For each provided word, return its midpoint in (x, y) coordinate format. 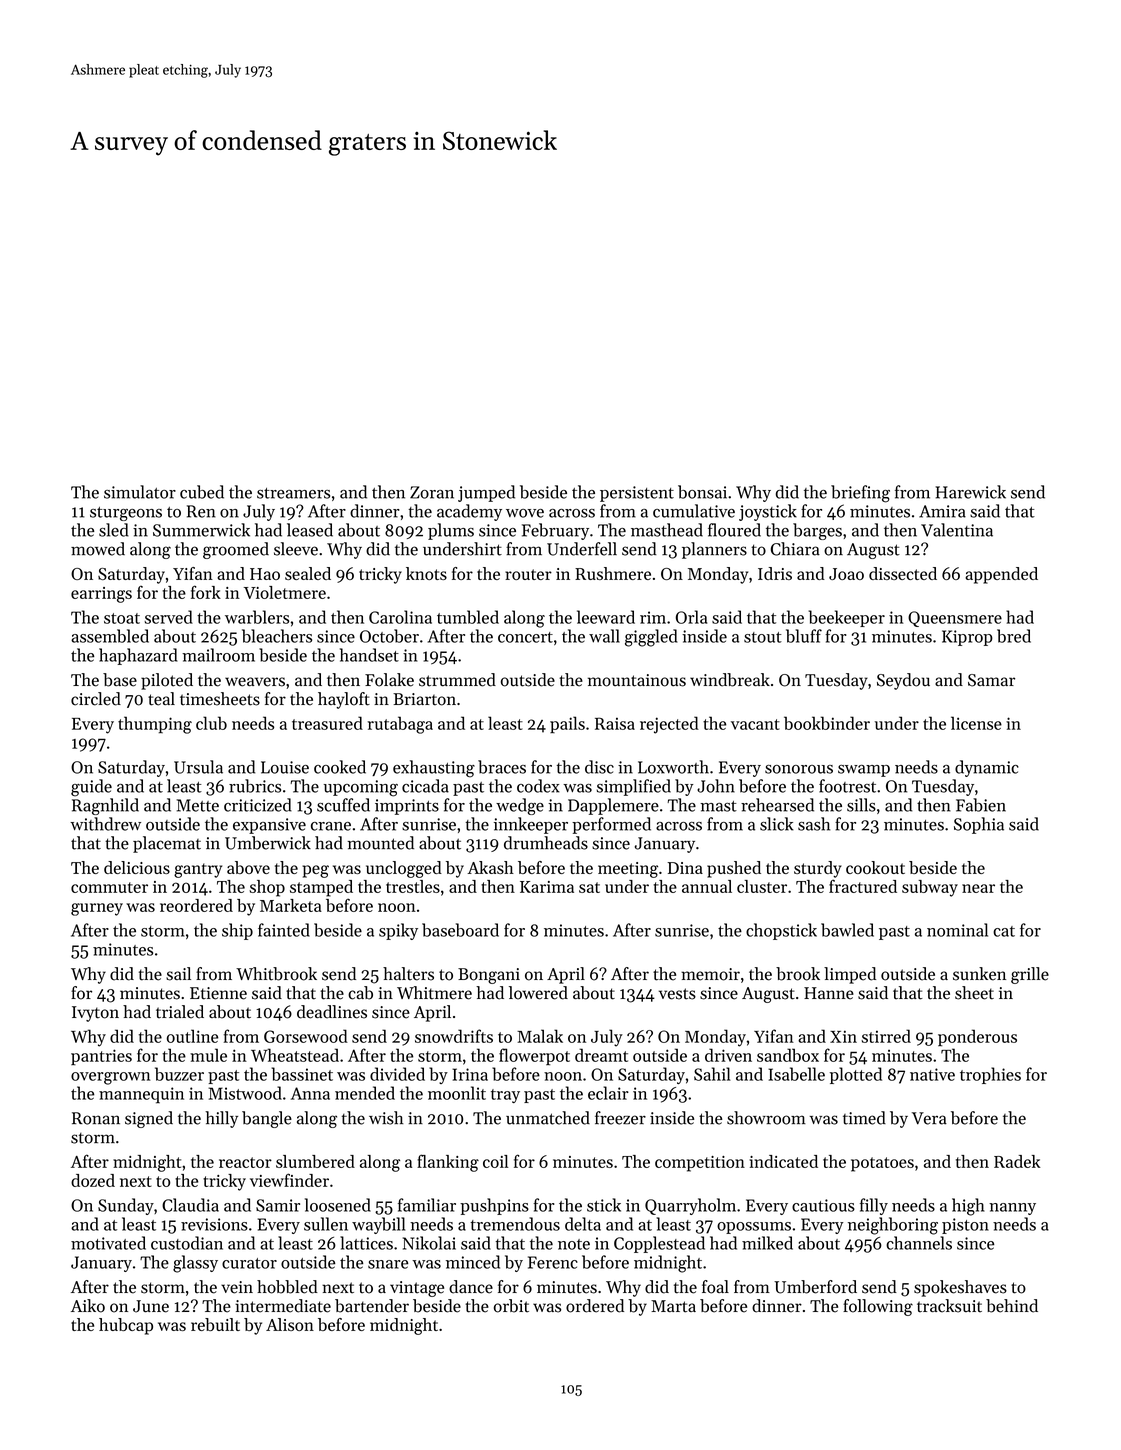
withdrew (105, 824)
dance (471, 1287)
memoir (710, 974)
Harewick (970, 492)
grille (1030, 975)
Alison (290, 1324)
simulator (140, 492)
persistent (637, 494)
